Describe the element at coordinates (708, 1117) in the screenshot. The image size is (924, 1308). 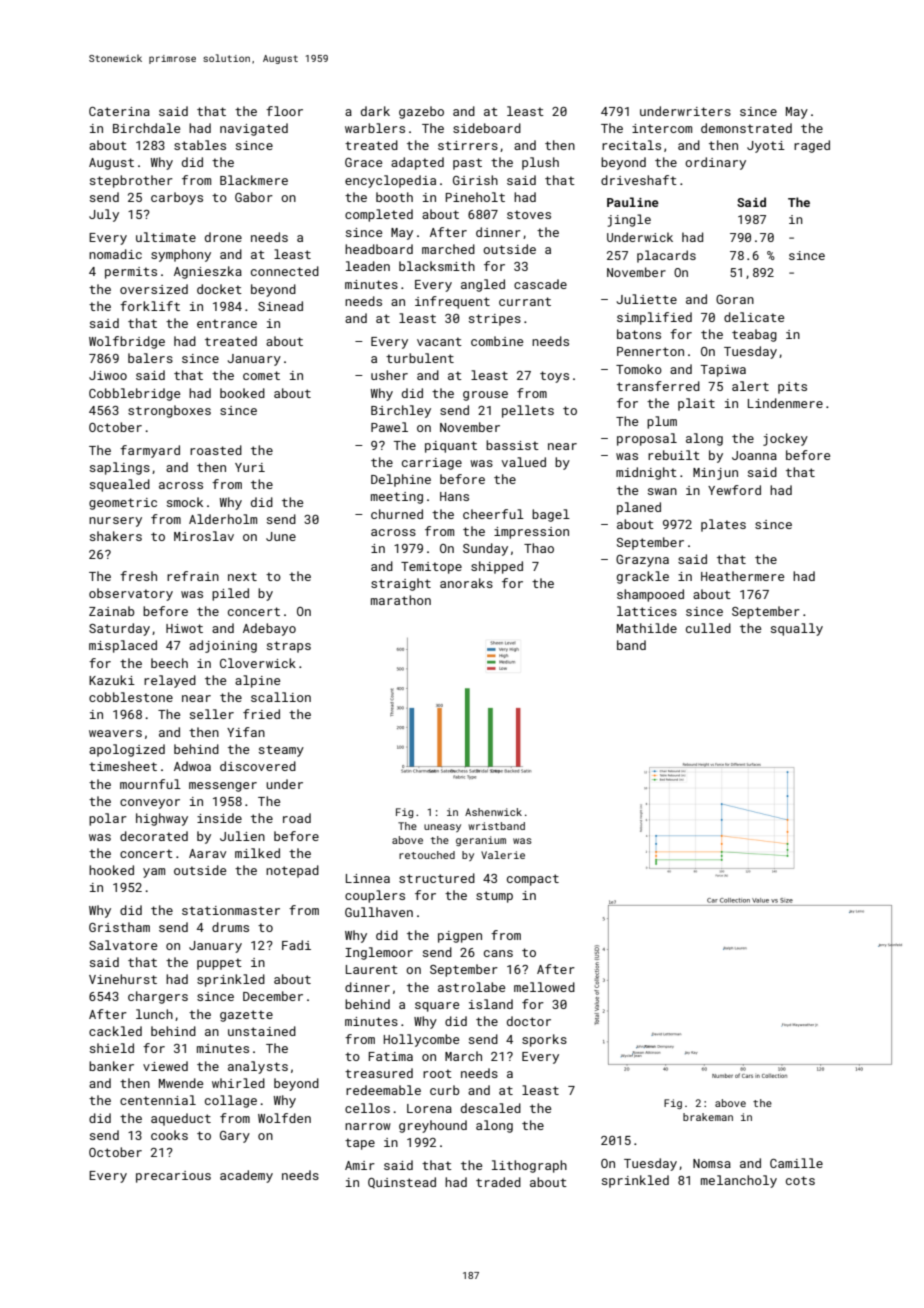
I see `brakeman` at that location.
